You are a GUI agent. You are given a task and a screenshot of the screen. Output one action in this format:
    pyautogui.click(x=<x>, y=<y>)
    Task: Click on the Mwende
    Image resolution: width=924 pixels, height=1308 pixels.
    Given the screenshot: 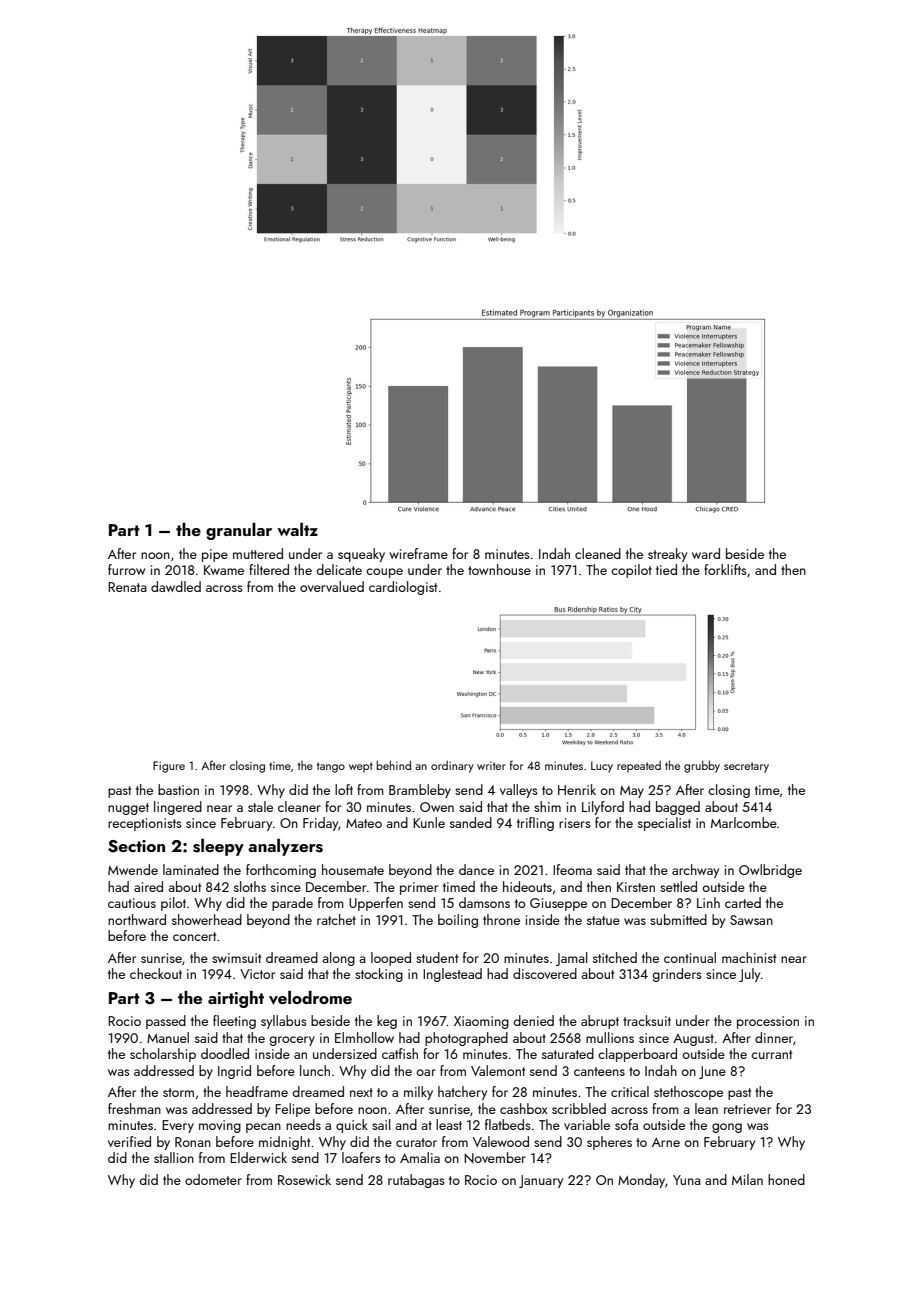 What is the action you would take?
    pyautogui.click(x=133, y=869)
